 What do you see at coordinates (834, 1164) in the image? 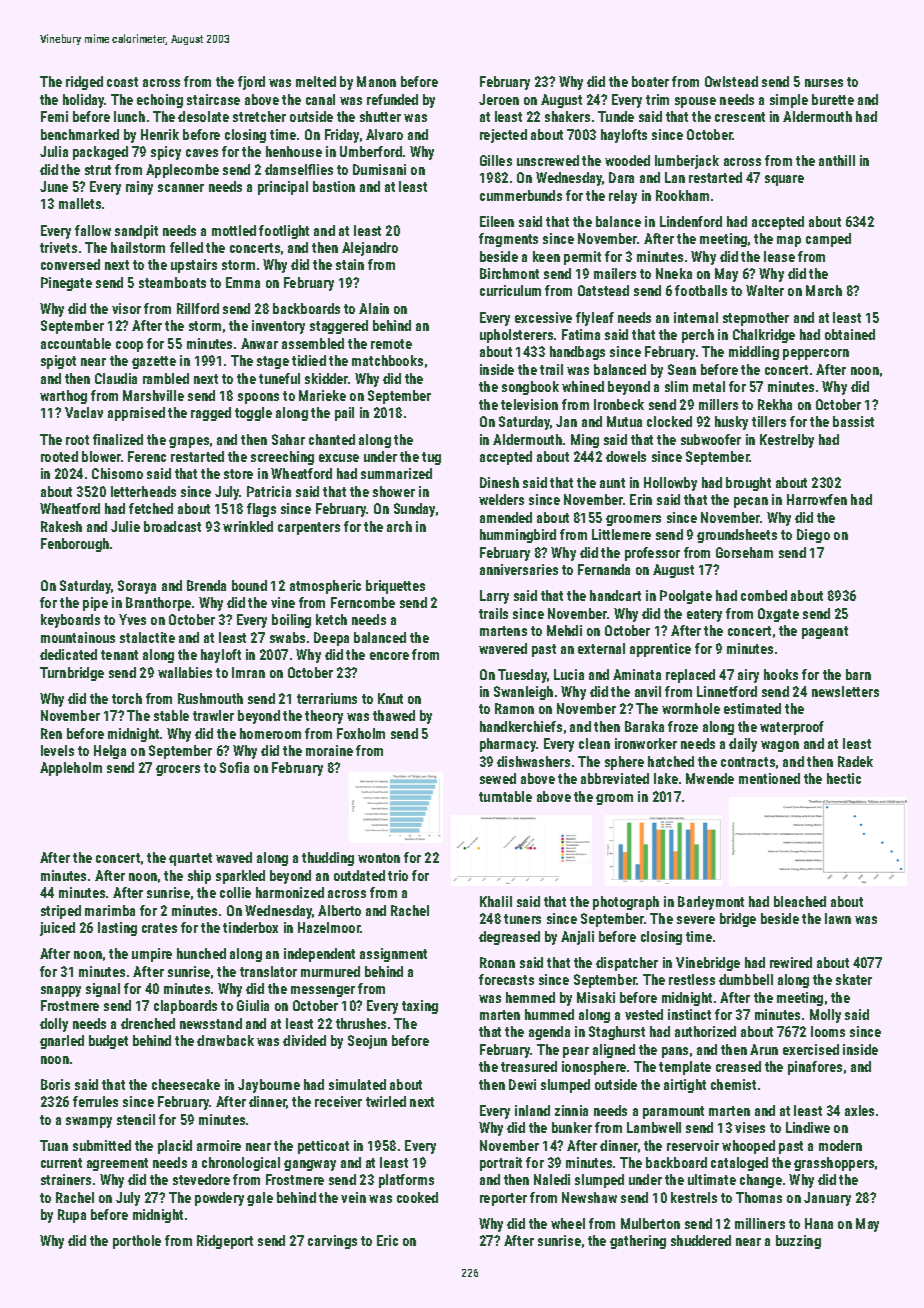
I see `grasshoppers` at bounding box center [834, 1164].
